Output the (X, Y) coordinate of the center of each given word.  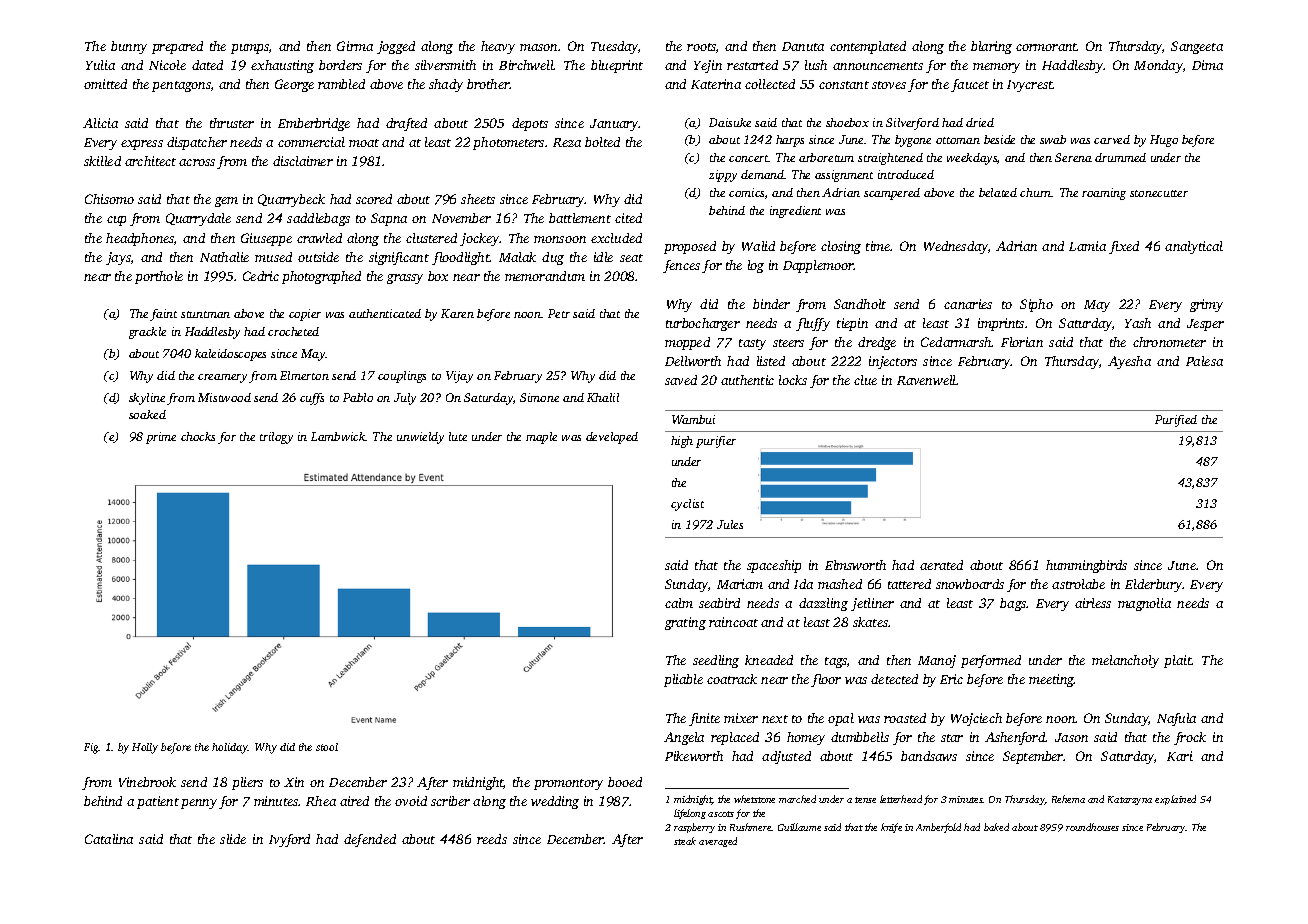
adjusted (786, 757)
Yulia (100, 65)
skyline (147, 399)
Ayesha (1129, 362)
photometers (508, 143)
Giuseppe (266, 239)
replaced (735, 738)
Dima (1207, 65)
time (878, 246)
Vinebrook (147, 782)
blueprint (617, 66)
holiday (230, 748)
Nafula (1176, 719)
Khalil (603, 397)
